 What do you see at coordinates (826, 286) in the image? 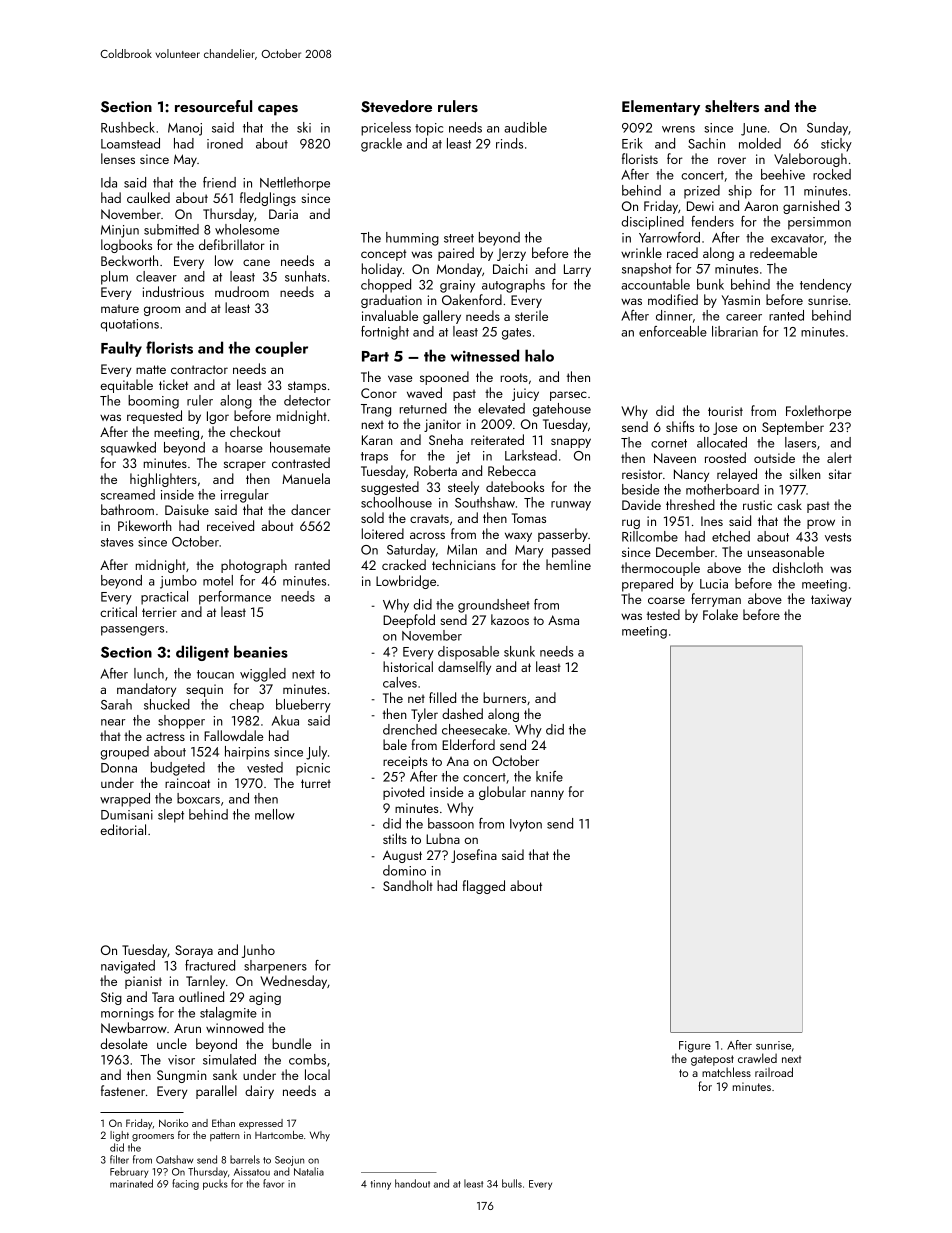
I see `tendency` at bounding box center [826, 286].
